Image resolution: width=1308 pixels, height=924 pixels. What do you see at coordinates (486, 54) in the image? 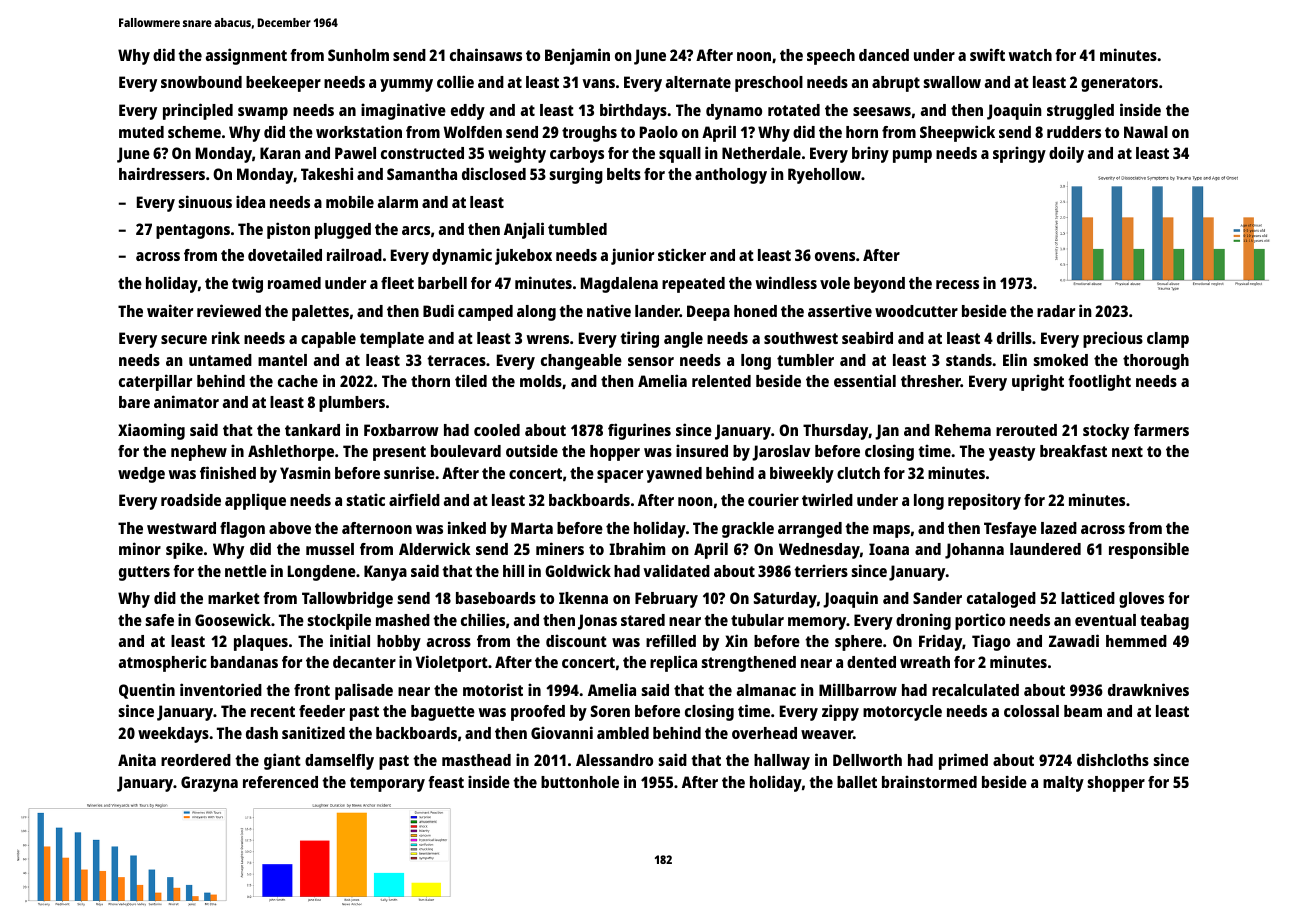
I see `chainsaws` at bounding box center [486, 54].
